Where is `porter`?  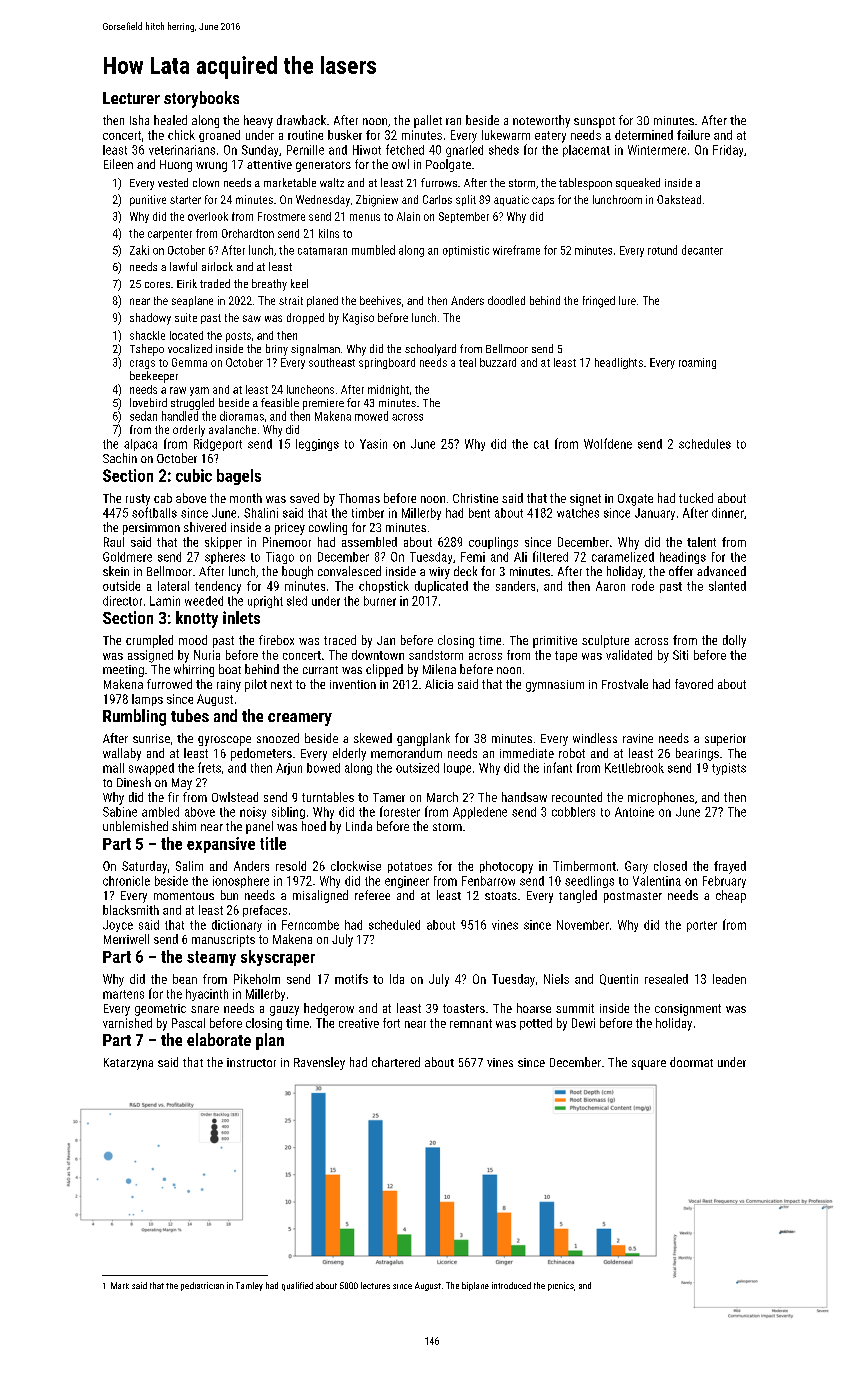
porter is located at coordinates (702, 926).
